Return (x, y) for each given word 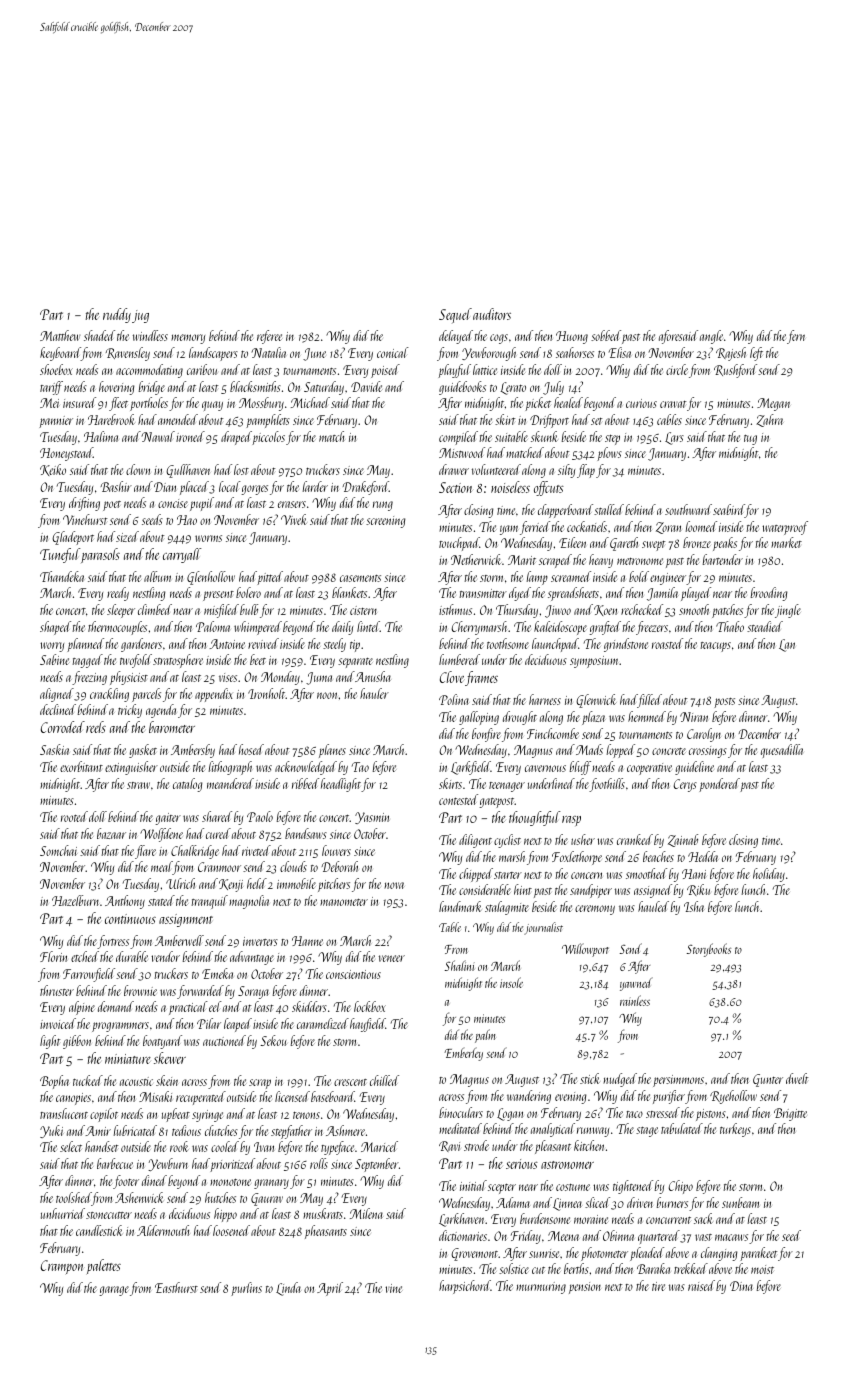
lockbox (370, 1006)
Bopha (54, 1082)
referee (269, 337)
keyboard (60, 354)
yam (509, 530)
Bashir (116, 486)
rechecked (642, 609)
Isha (694, 906)
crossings (708, 752)
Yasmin (372, 818)
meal (162, 868)
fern (796, 337)
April (330, 1289)
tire (658, 1286)
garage (114, 1291)
